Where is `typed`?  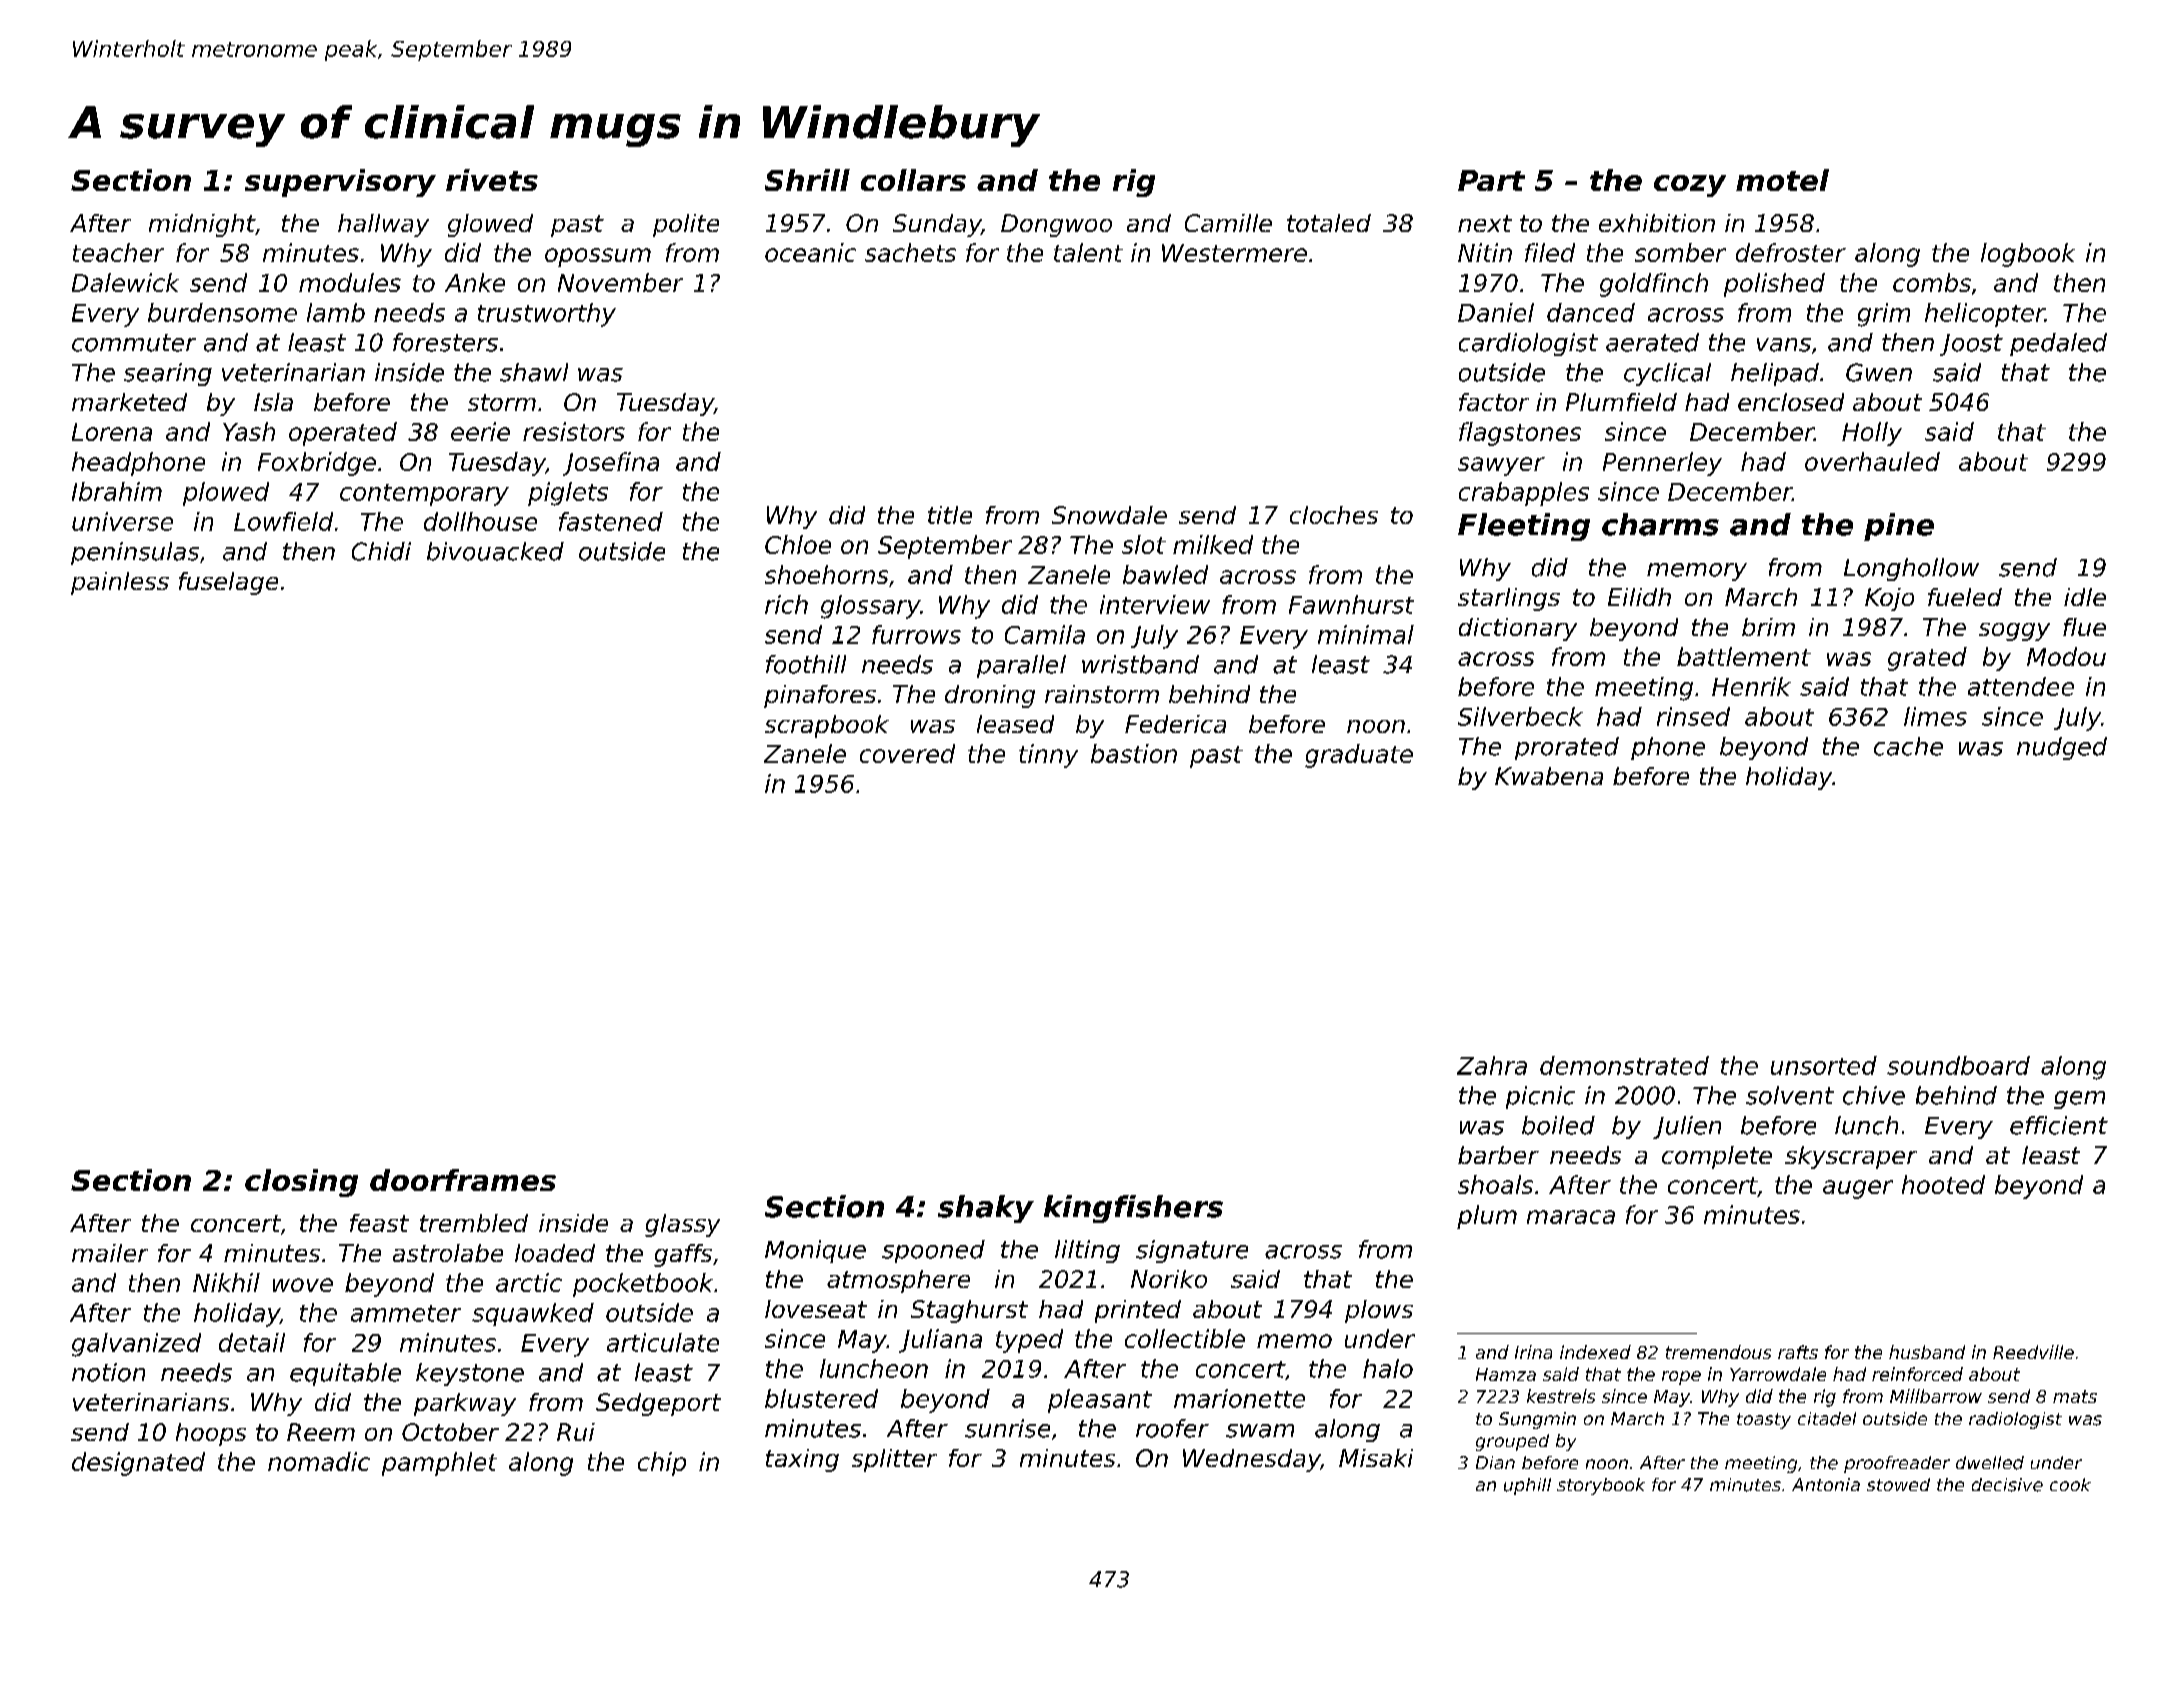
typed is located at coordinates (1029, 1341).
